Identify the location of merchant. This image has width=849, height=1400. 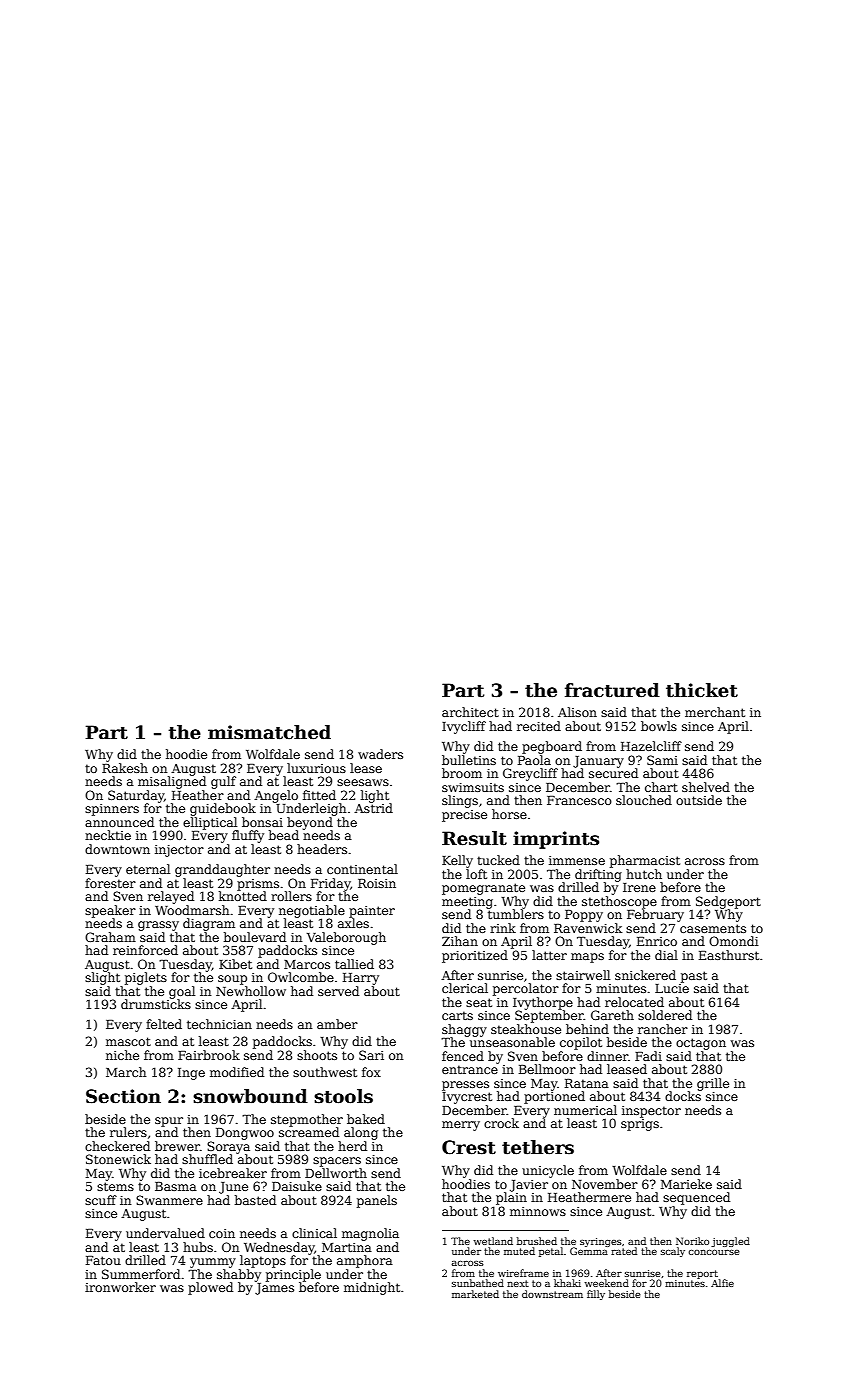
(715, 712).
